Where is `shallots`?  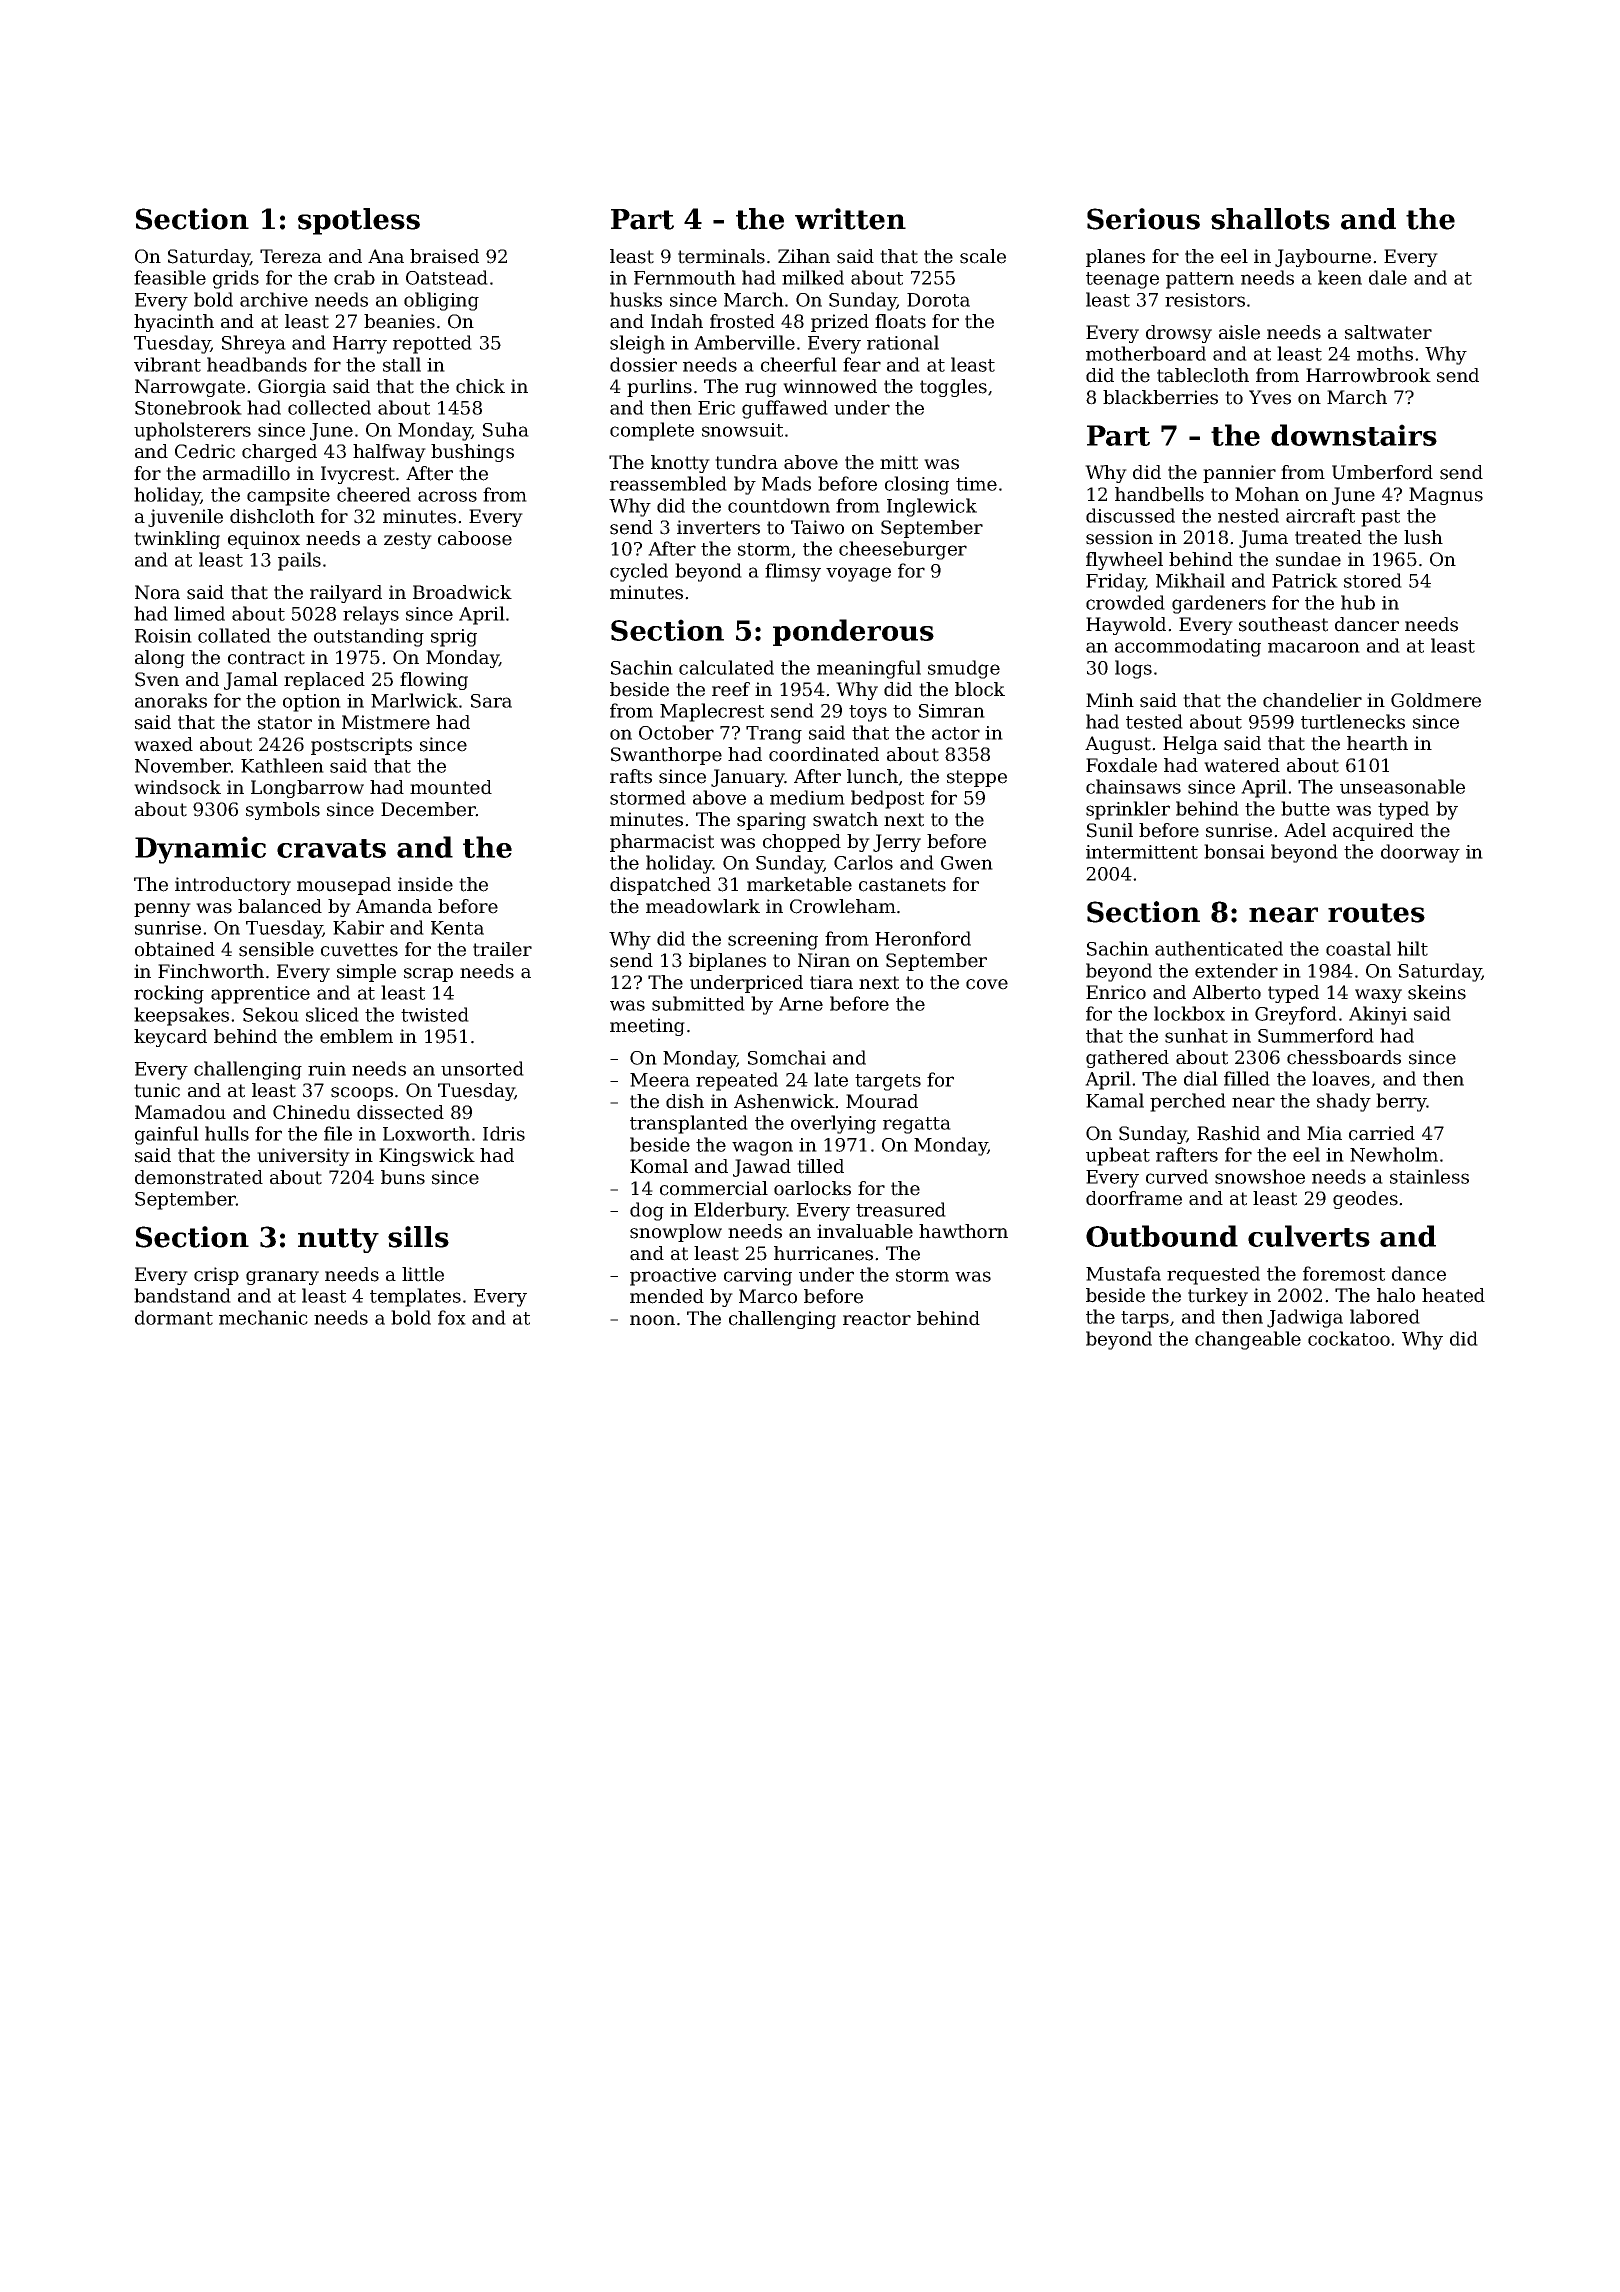 shallots is located at coordinates (1270, 219).
